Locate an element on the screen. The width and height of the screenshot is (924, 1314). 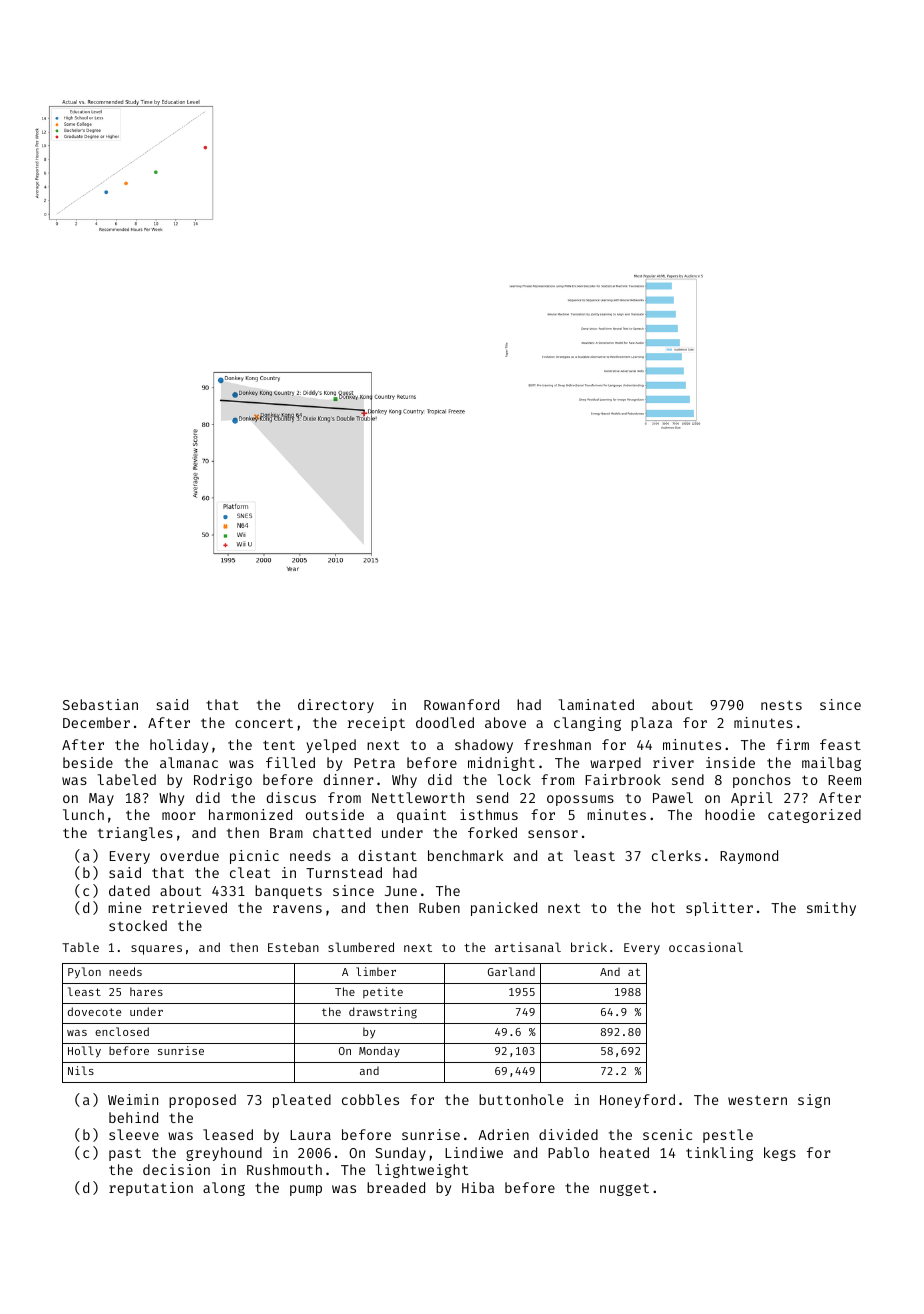
Hiba is located at coordinates (478, 1187).
